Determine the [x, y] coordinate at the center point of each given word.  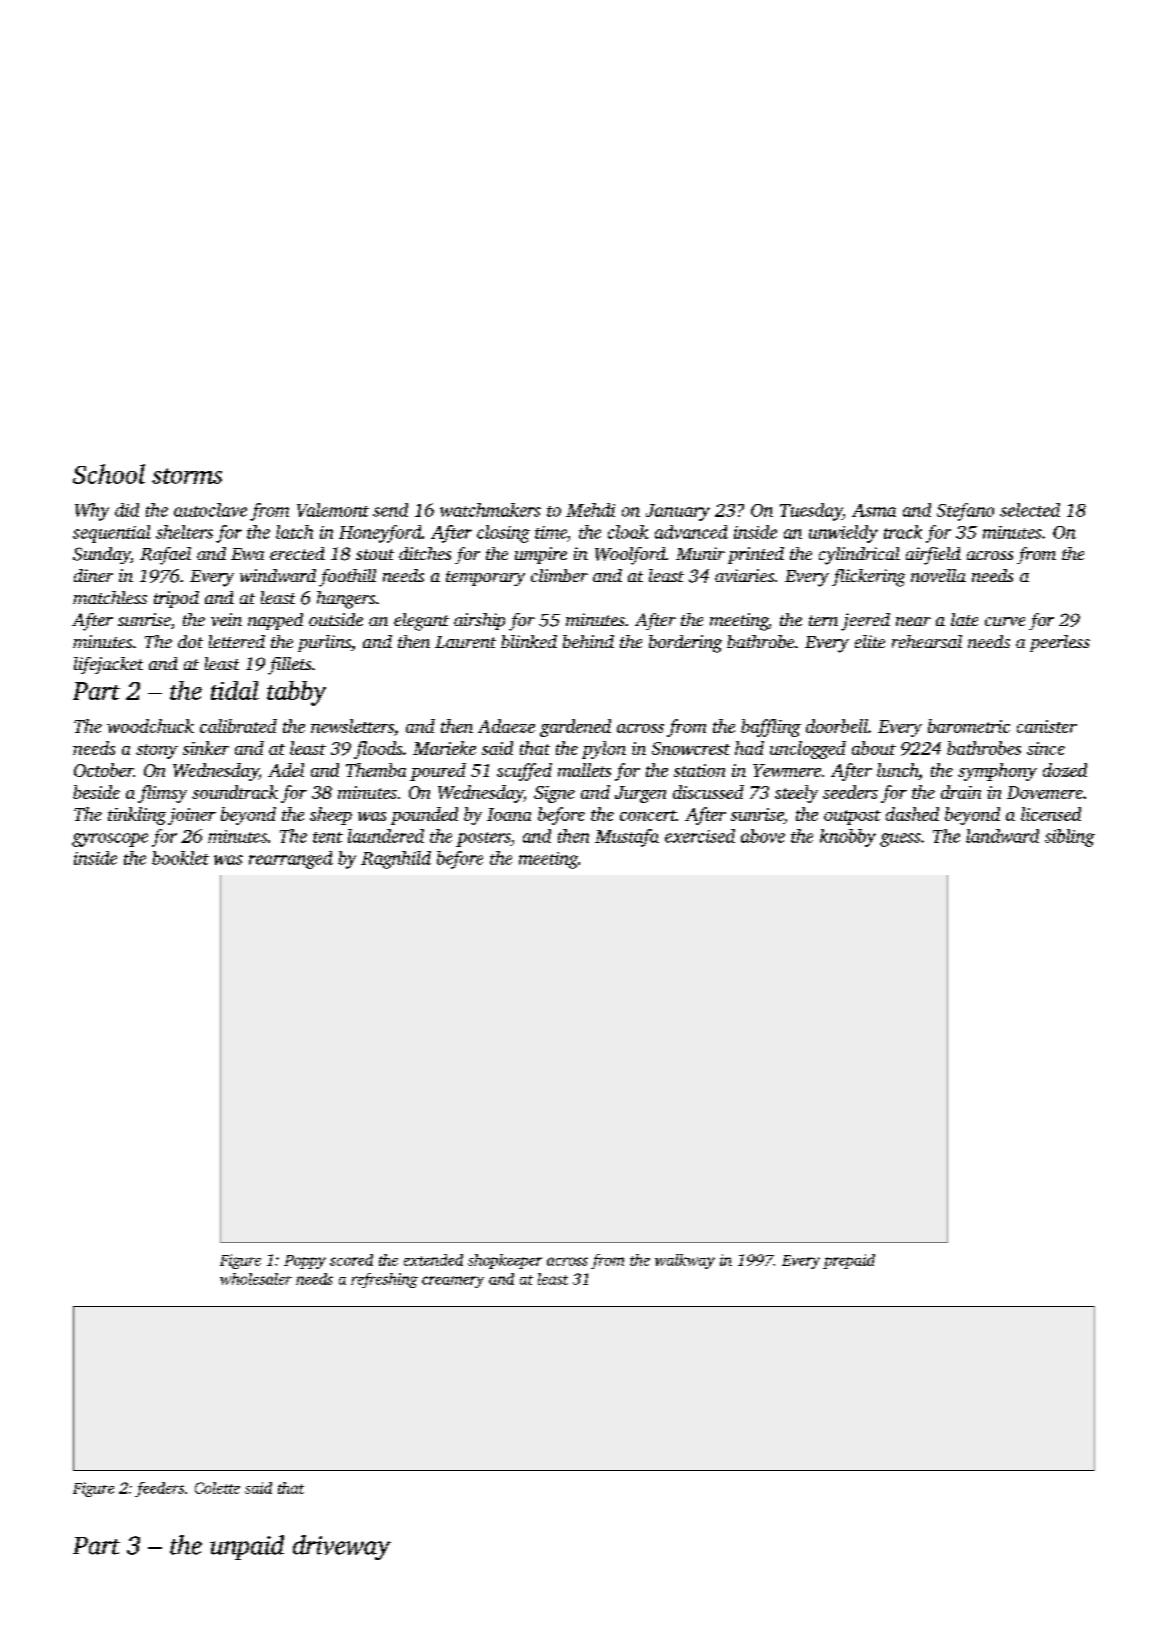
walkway [685, 1261]
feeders [159, 1489]
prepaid [849, 1261]
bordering [685, 644]
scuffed [524, 772]
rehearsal [927, 641]
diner [93, 575]
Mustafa [627, 838]
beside [96, 792]
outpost [852, 817]
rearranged [291, 860]
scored [351, 1260]
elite [870, 641]
